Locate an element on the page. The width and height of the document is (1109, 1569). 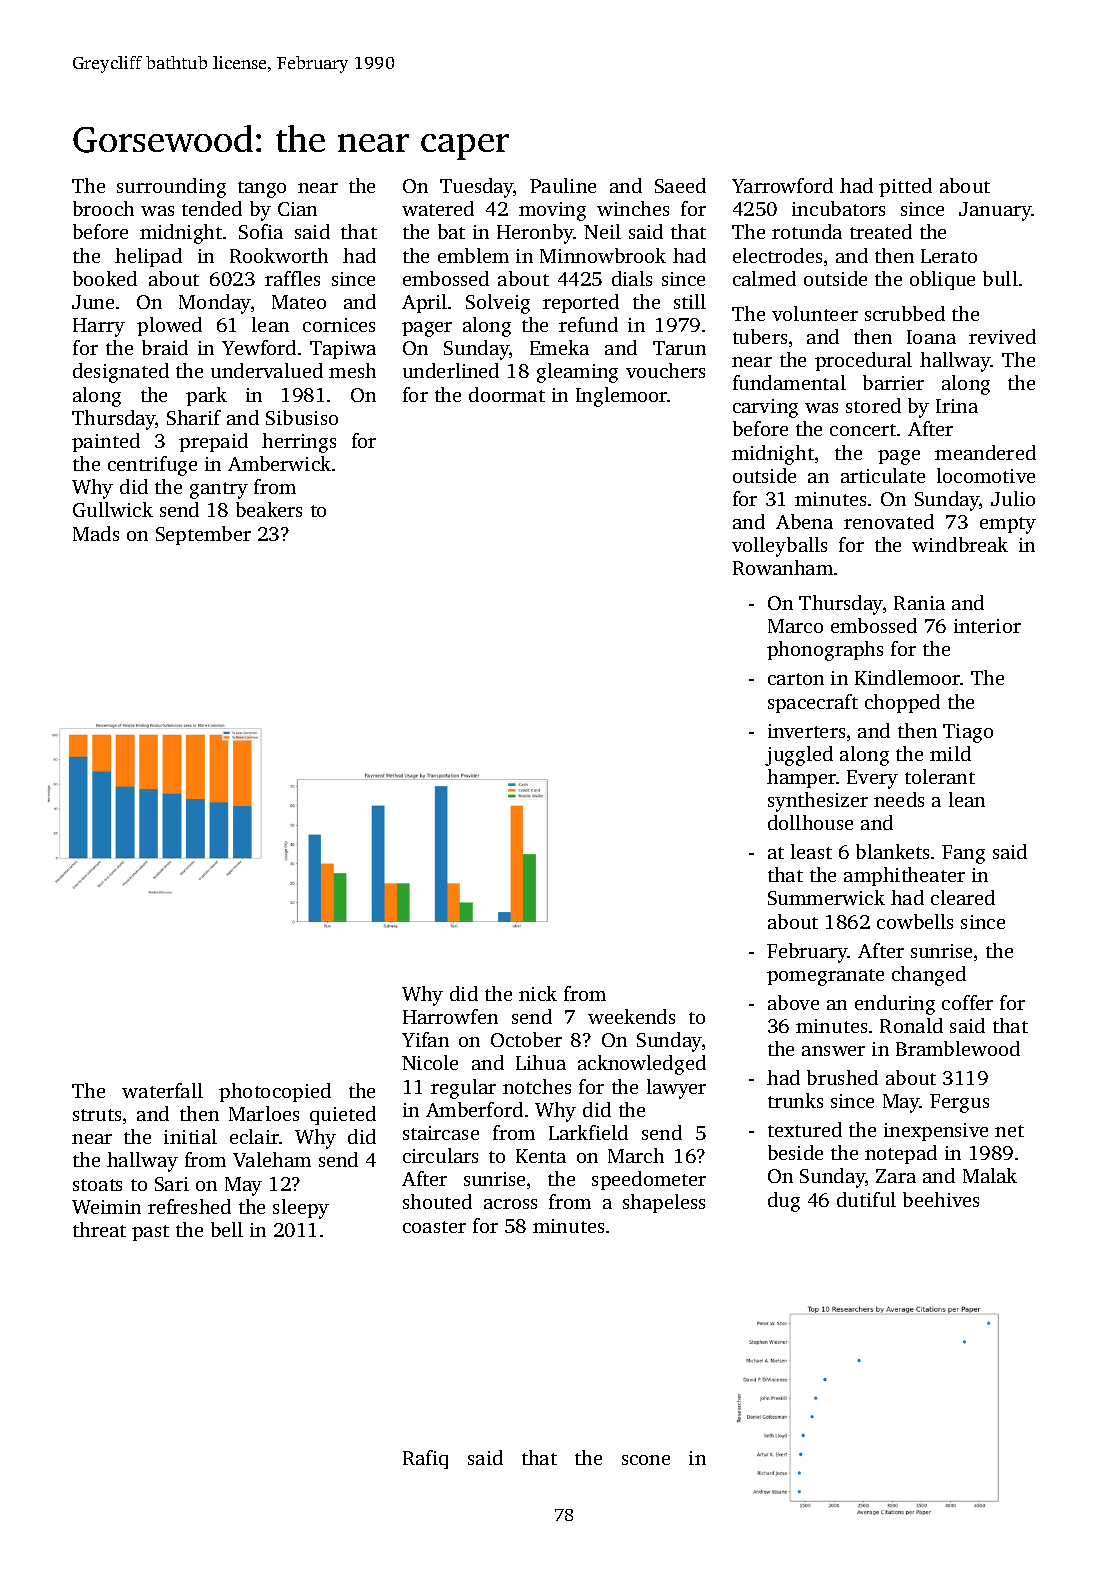
past is located at coordinates (150, 1233).
